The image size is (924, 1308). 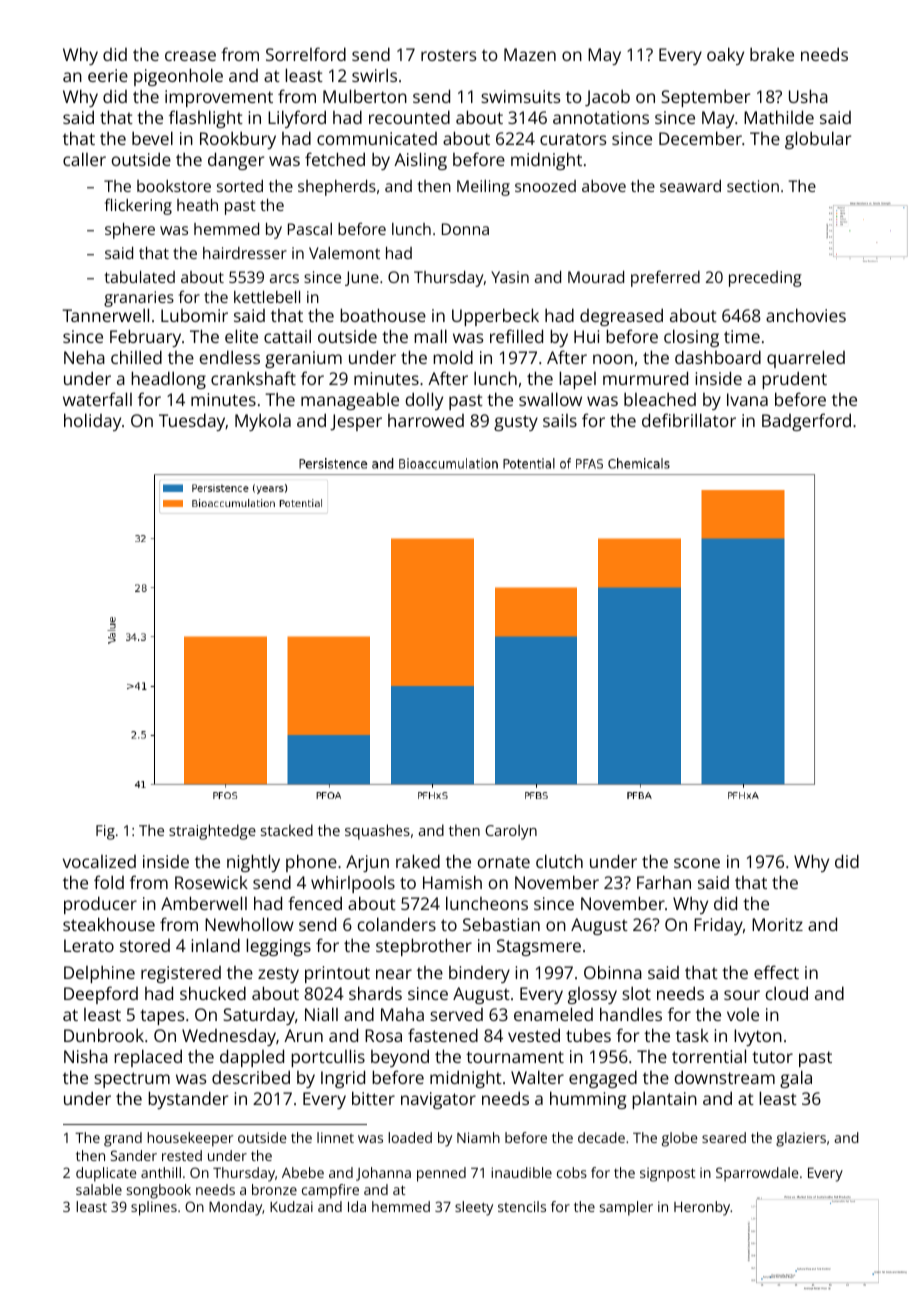 What do you see at coordinates (516, 423) in the screenshot?
I see `gusty` at bounding box center [516, 423].
